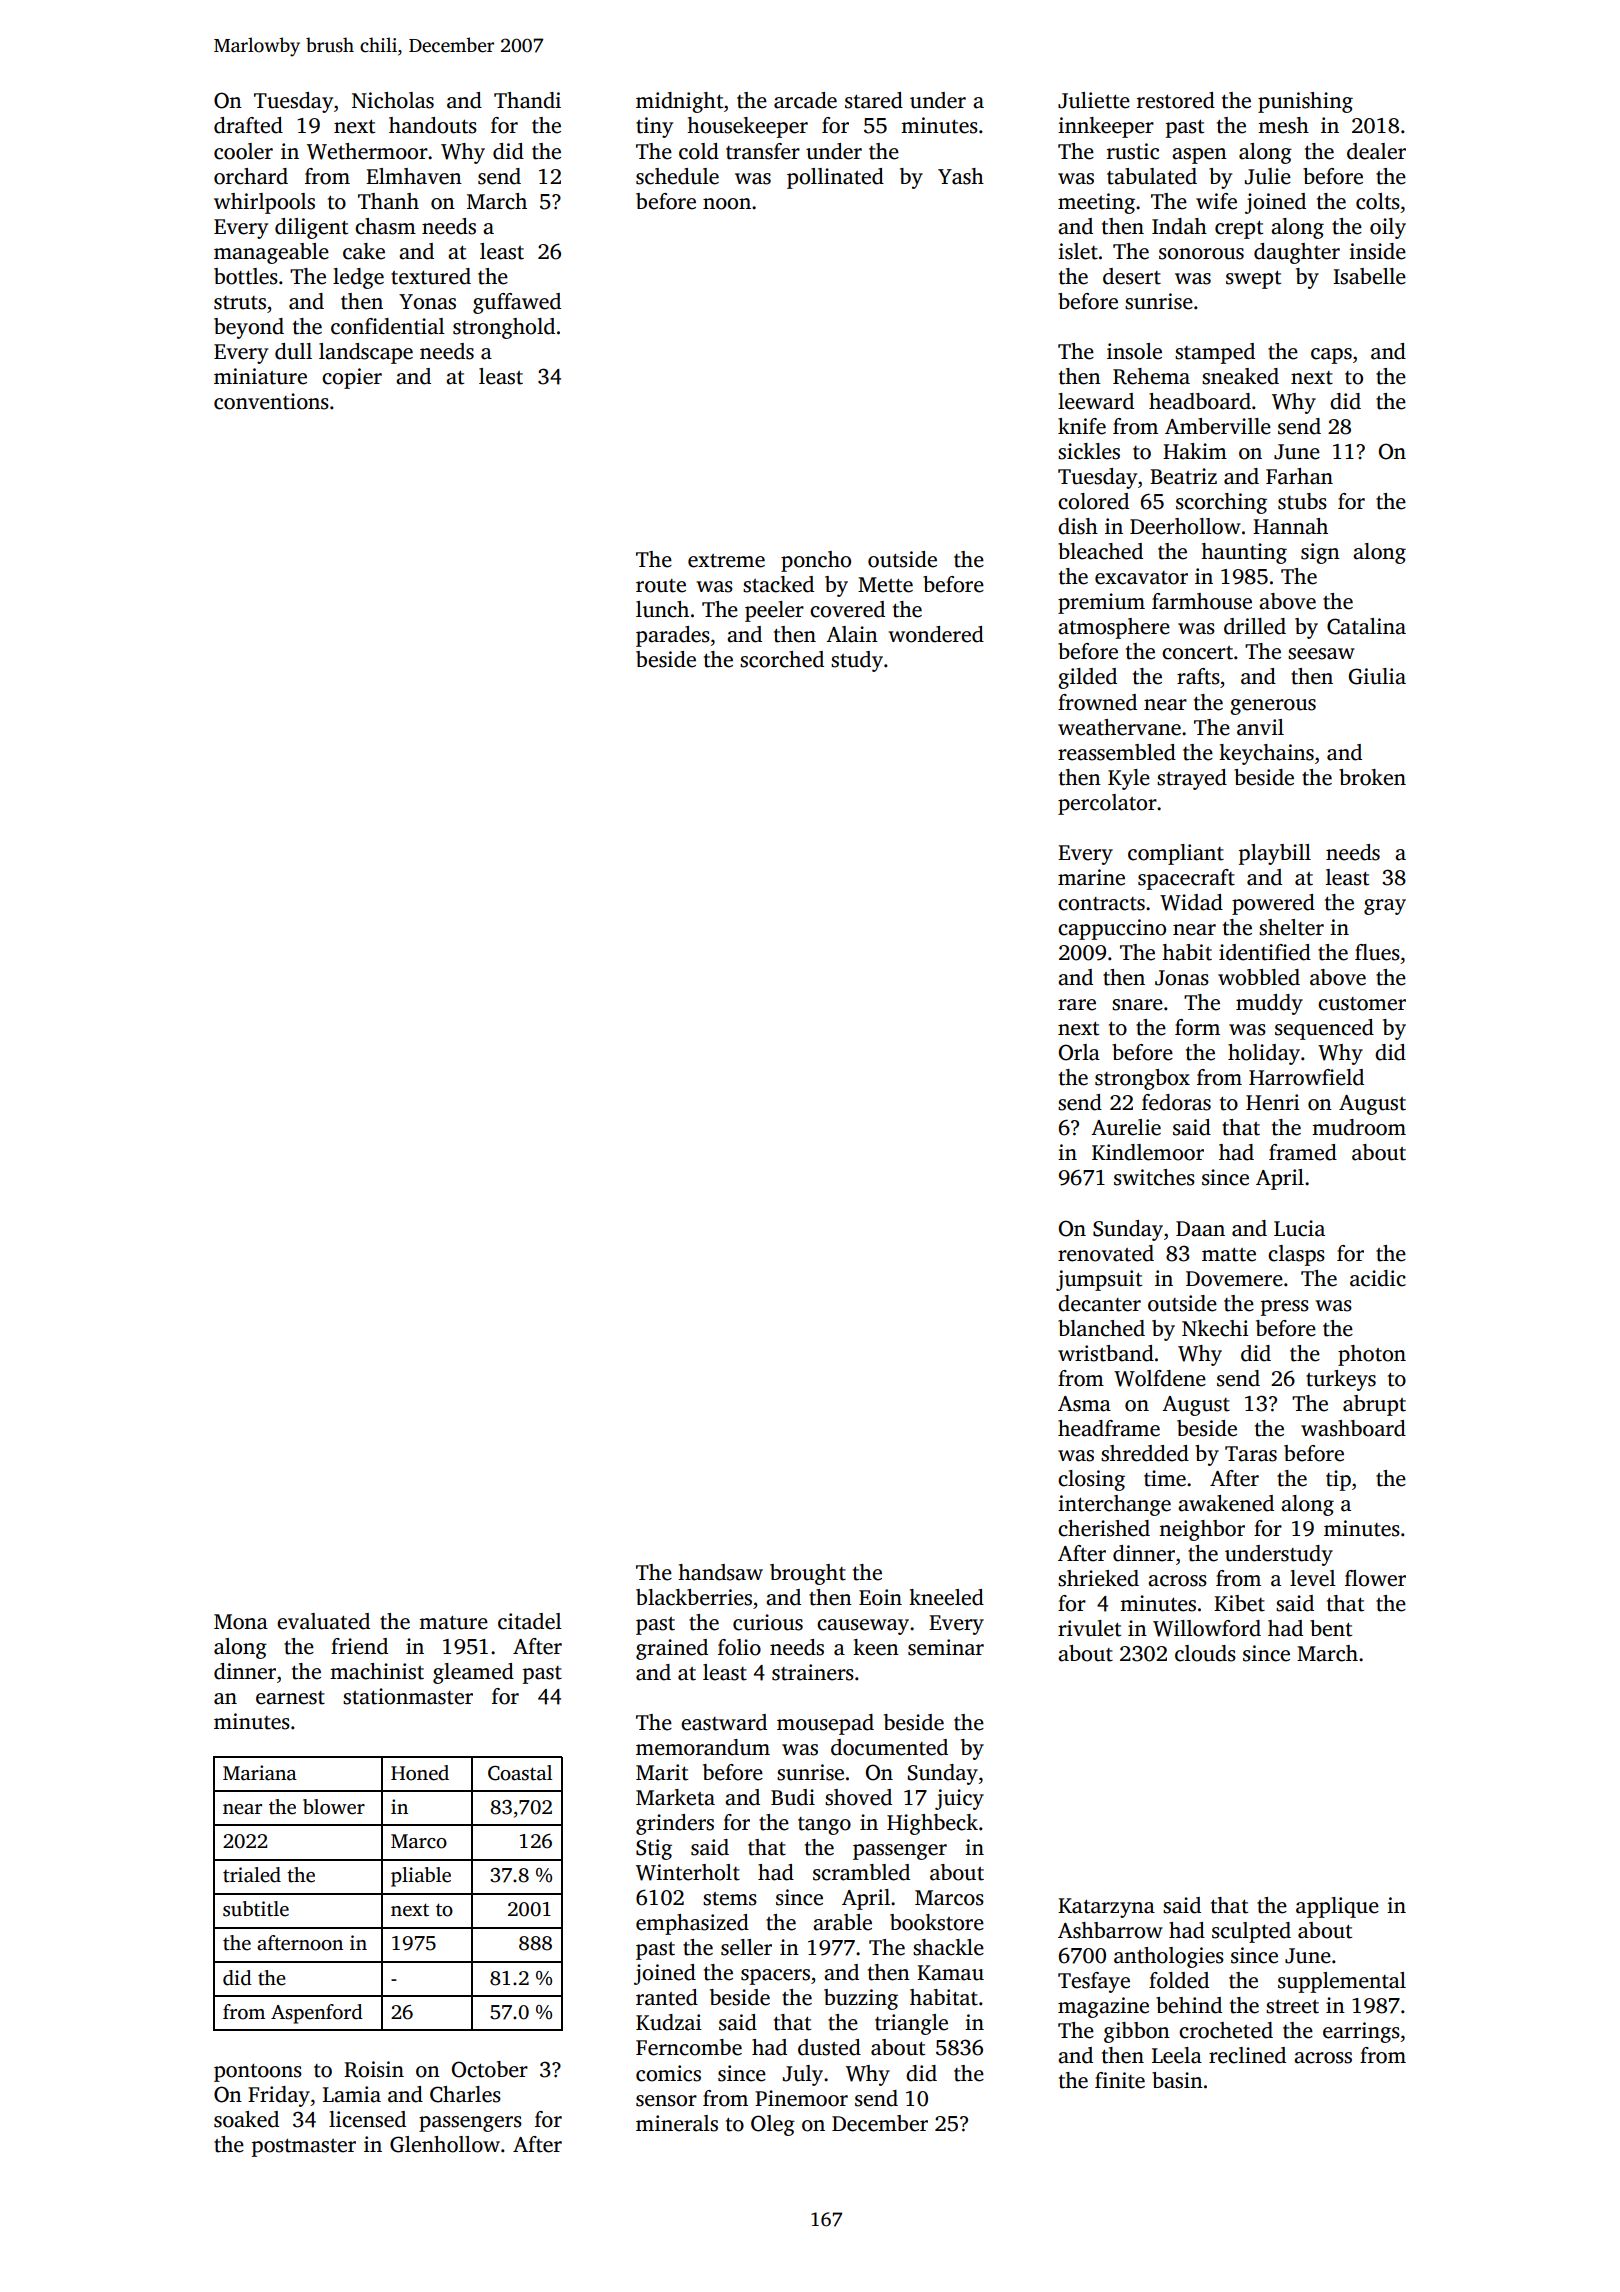 The image size is (1620, 2292). Describe the element at coordinates (673, 636) in the image. I see `parades` at that location.
